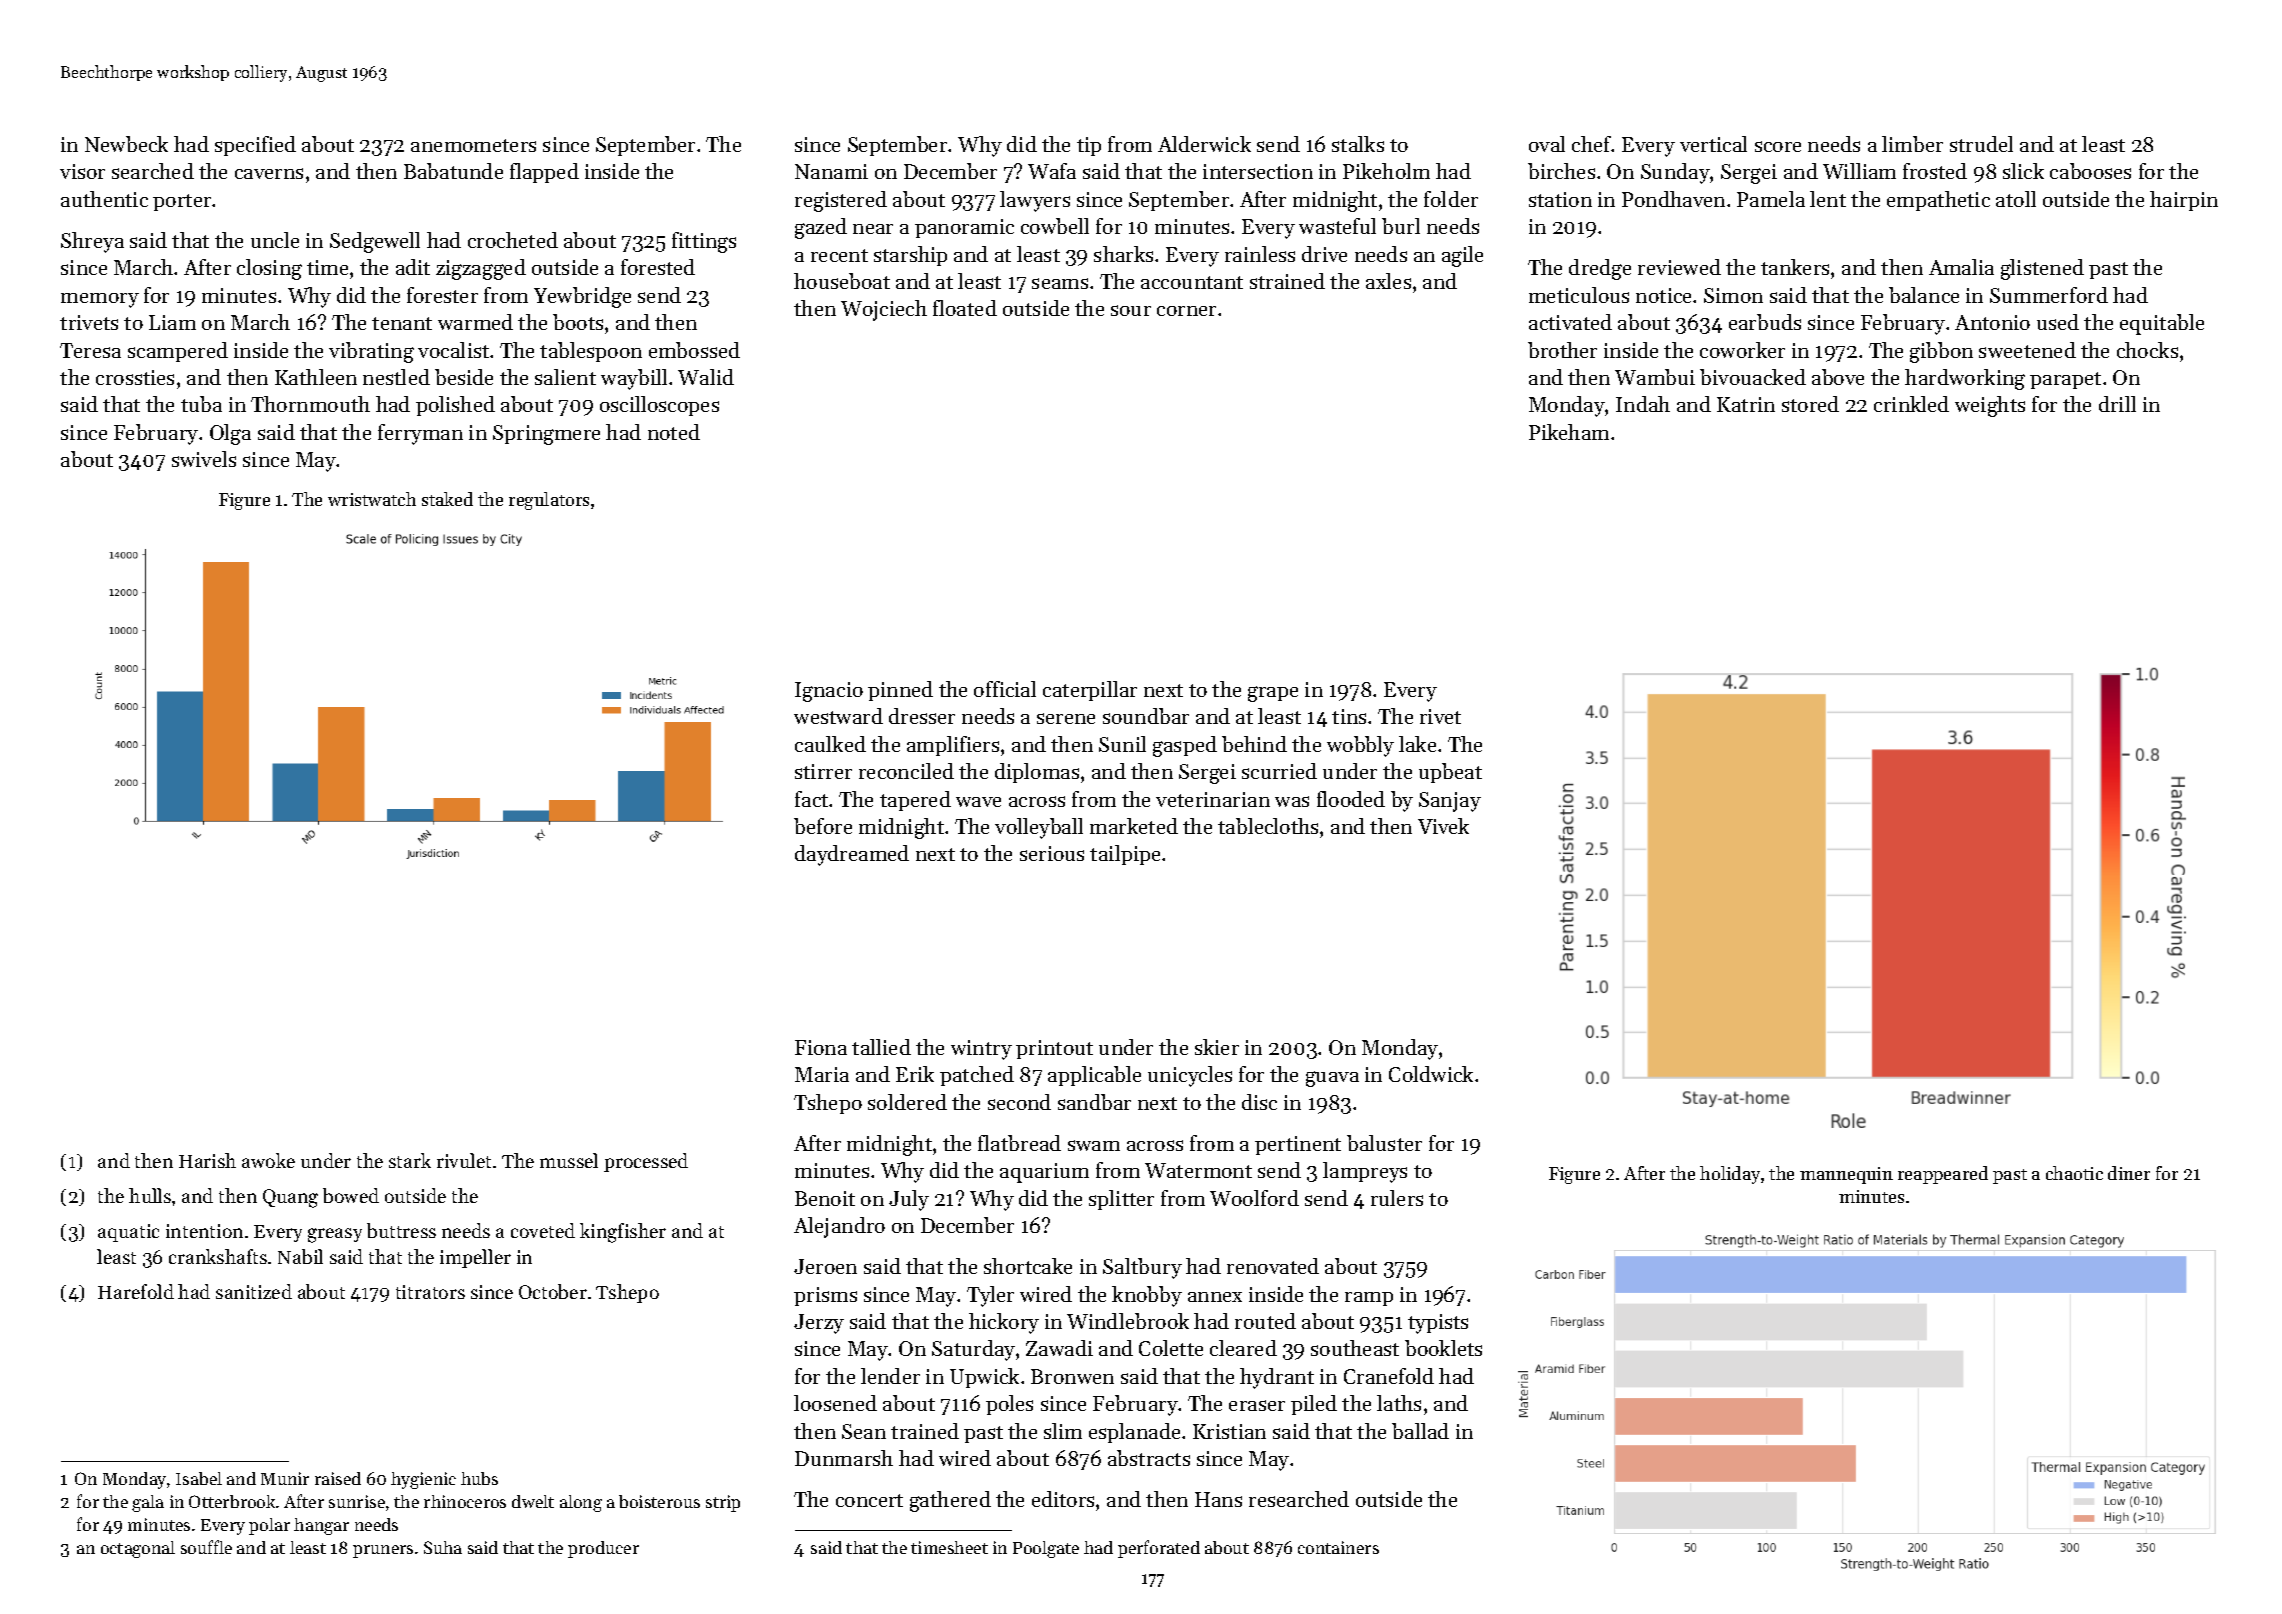 Image resolution: width=2282 pixels, height=1614 pixels. I want to click on hairpin, so click(2184, 201).
